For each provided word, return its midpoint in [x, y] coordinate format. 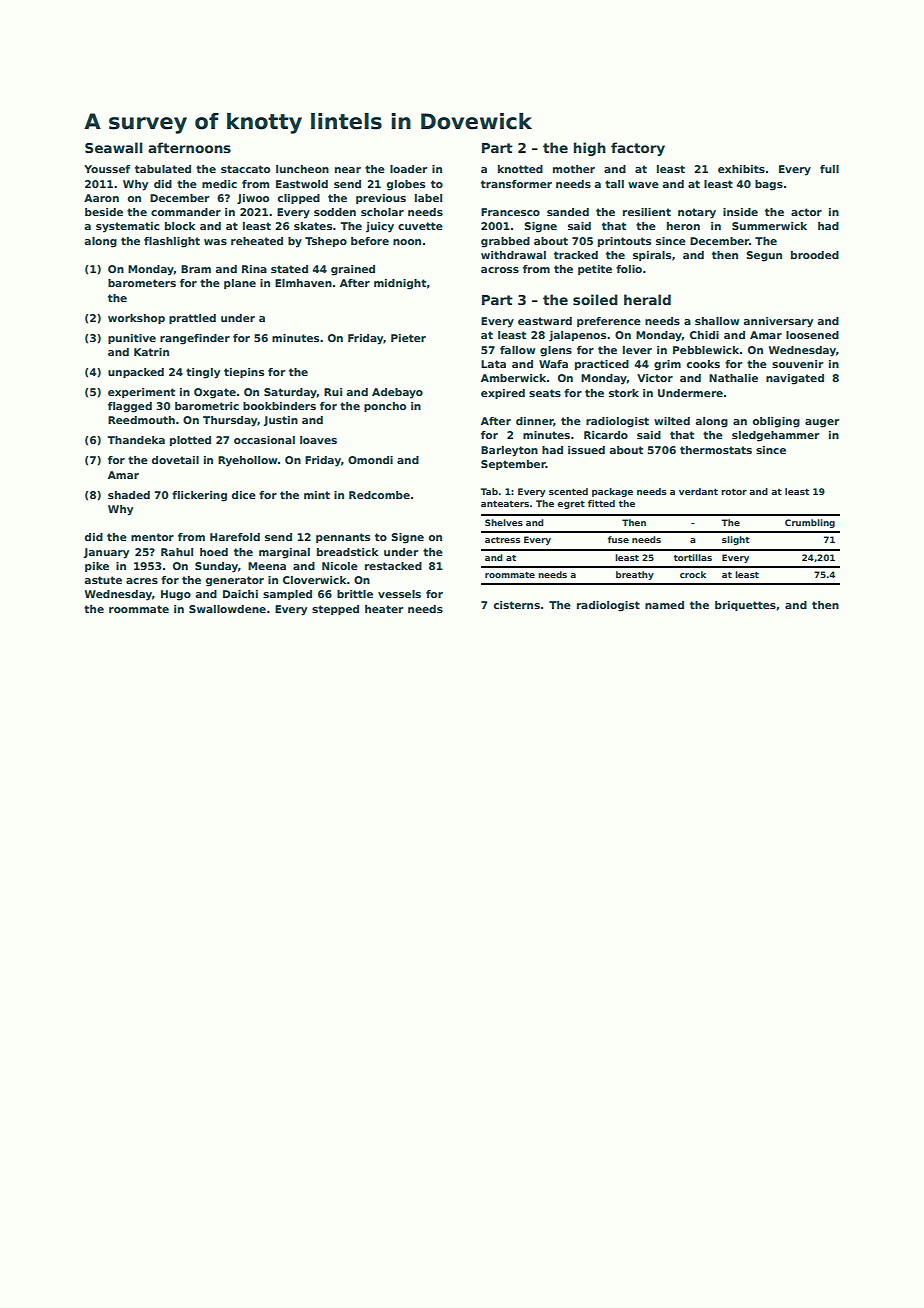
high [590, 149]
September [513, 465]
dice [244, 495]
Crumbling [810, 523]
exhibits [741, 169]
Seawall [114, 147]
